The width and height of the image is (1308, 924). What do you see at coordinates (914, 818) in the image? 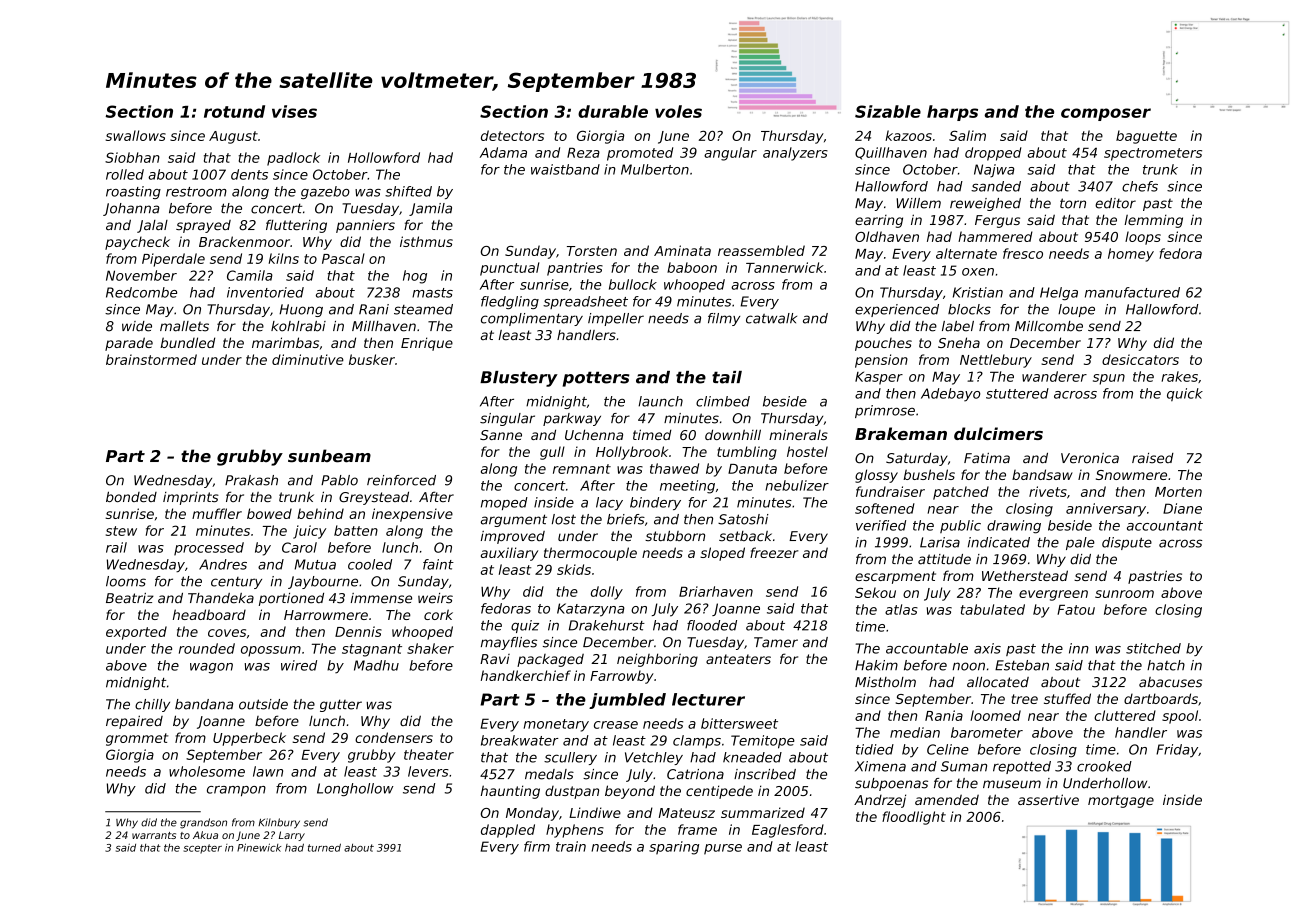
I see `floodlight` at bounding box center [914, 818].
